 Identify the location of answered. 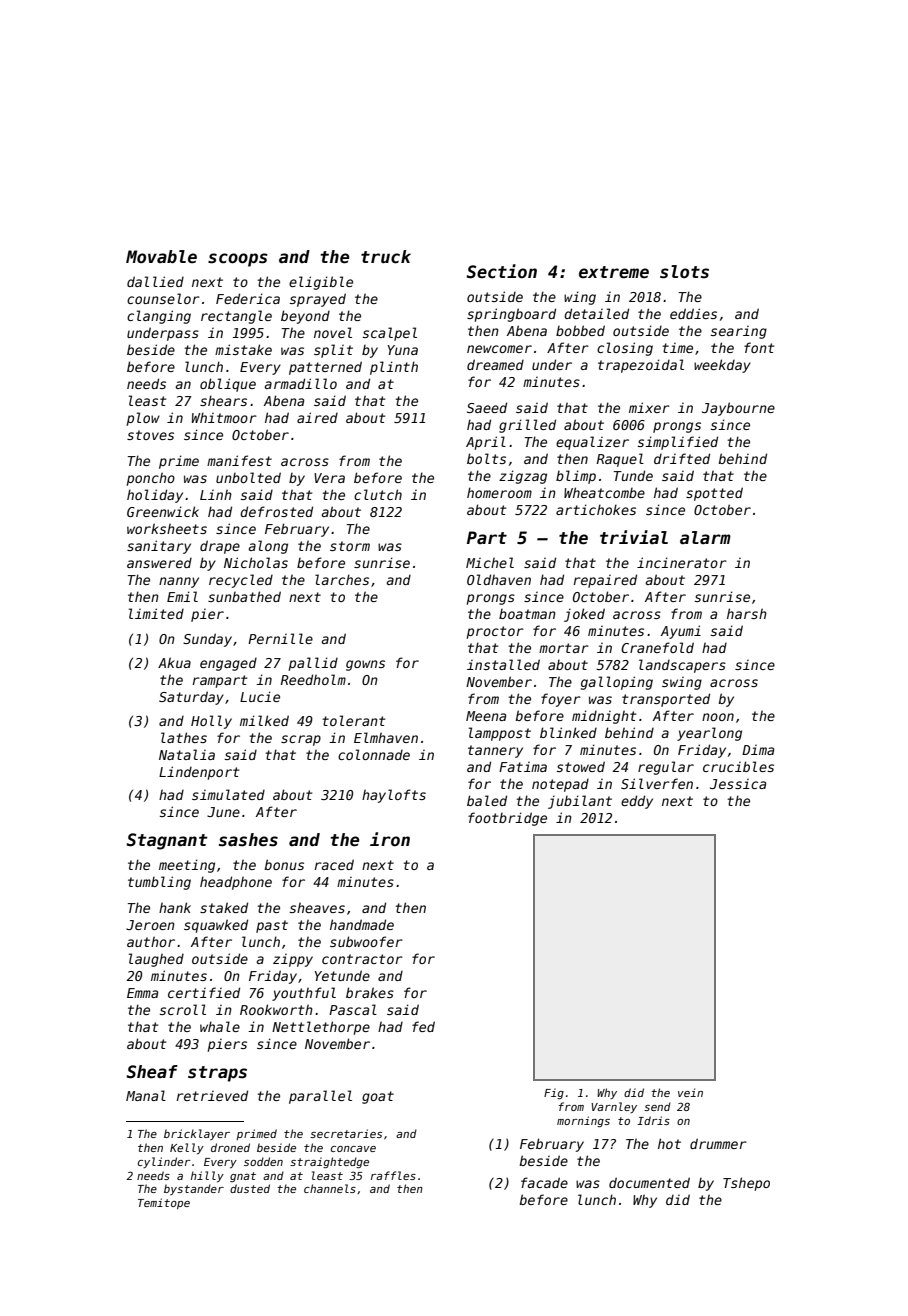
(159, 563).
